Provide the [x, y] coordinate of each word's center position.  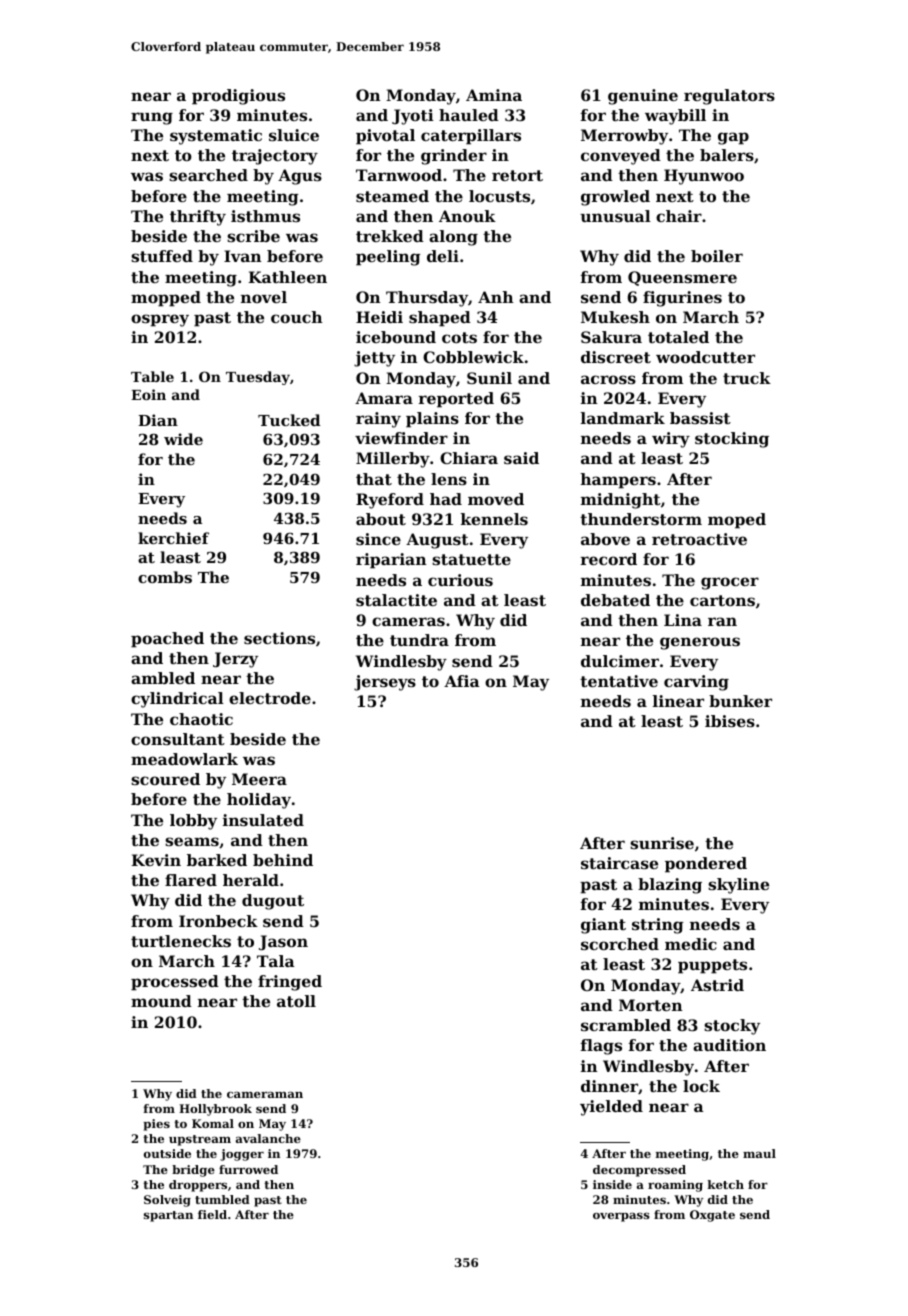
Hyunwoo [704, 177]
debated [615, 600]
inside [612, 1184]
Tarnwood [399, 175]
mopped [166, 299]
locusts [499, 196]
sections [279, 638]
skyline [738, 886]
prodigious [238, 97]
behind [283, 860]
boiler [717, 256]
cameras [408, 621]
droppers [198, 1186]
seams [192, 841]
